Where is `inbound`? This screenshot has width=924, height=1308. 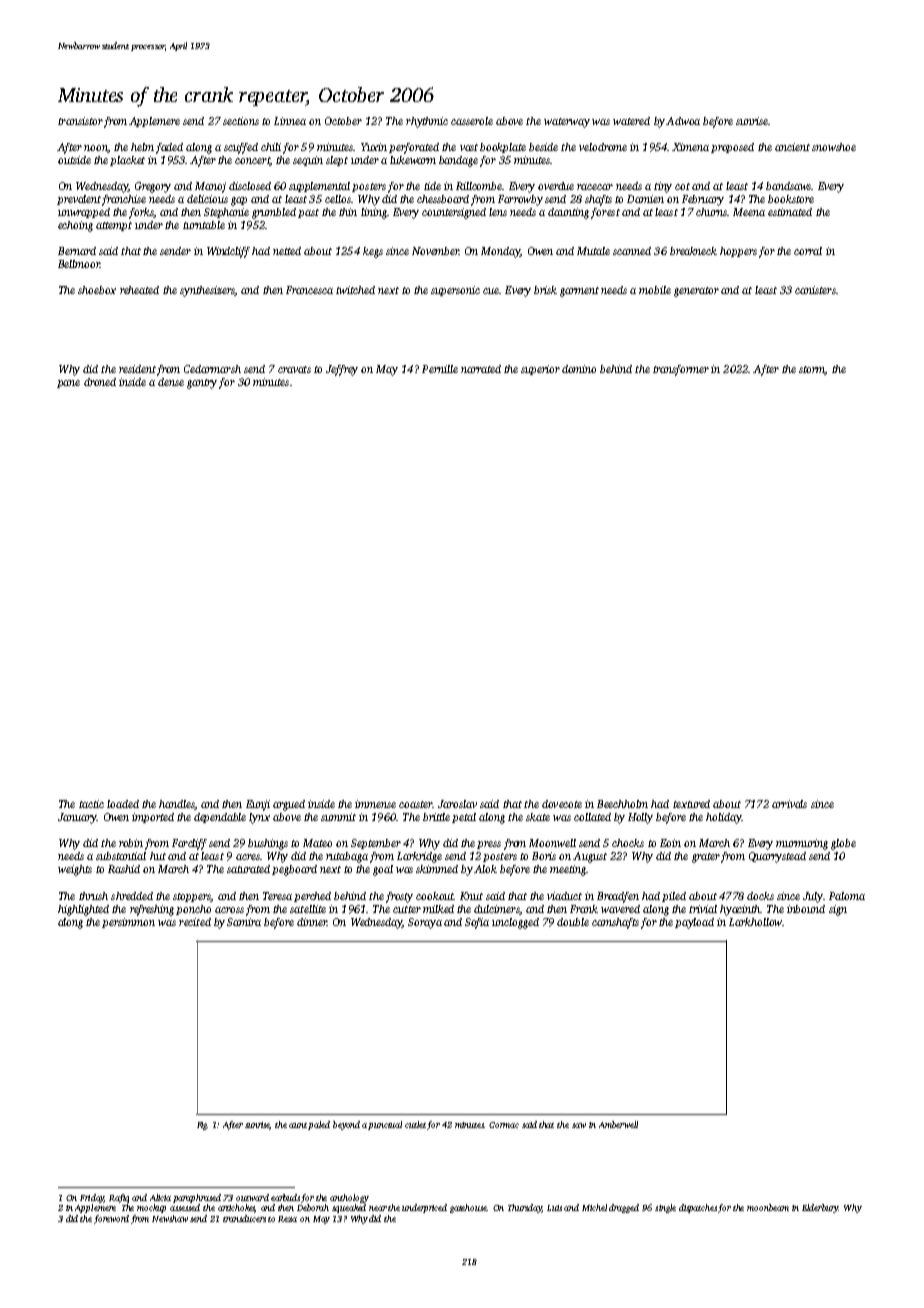 inbound is located at coordinates (806, 909).
